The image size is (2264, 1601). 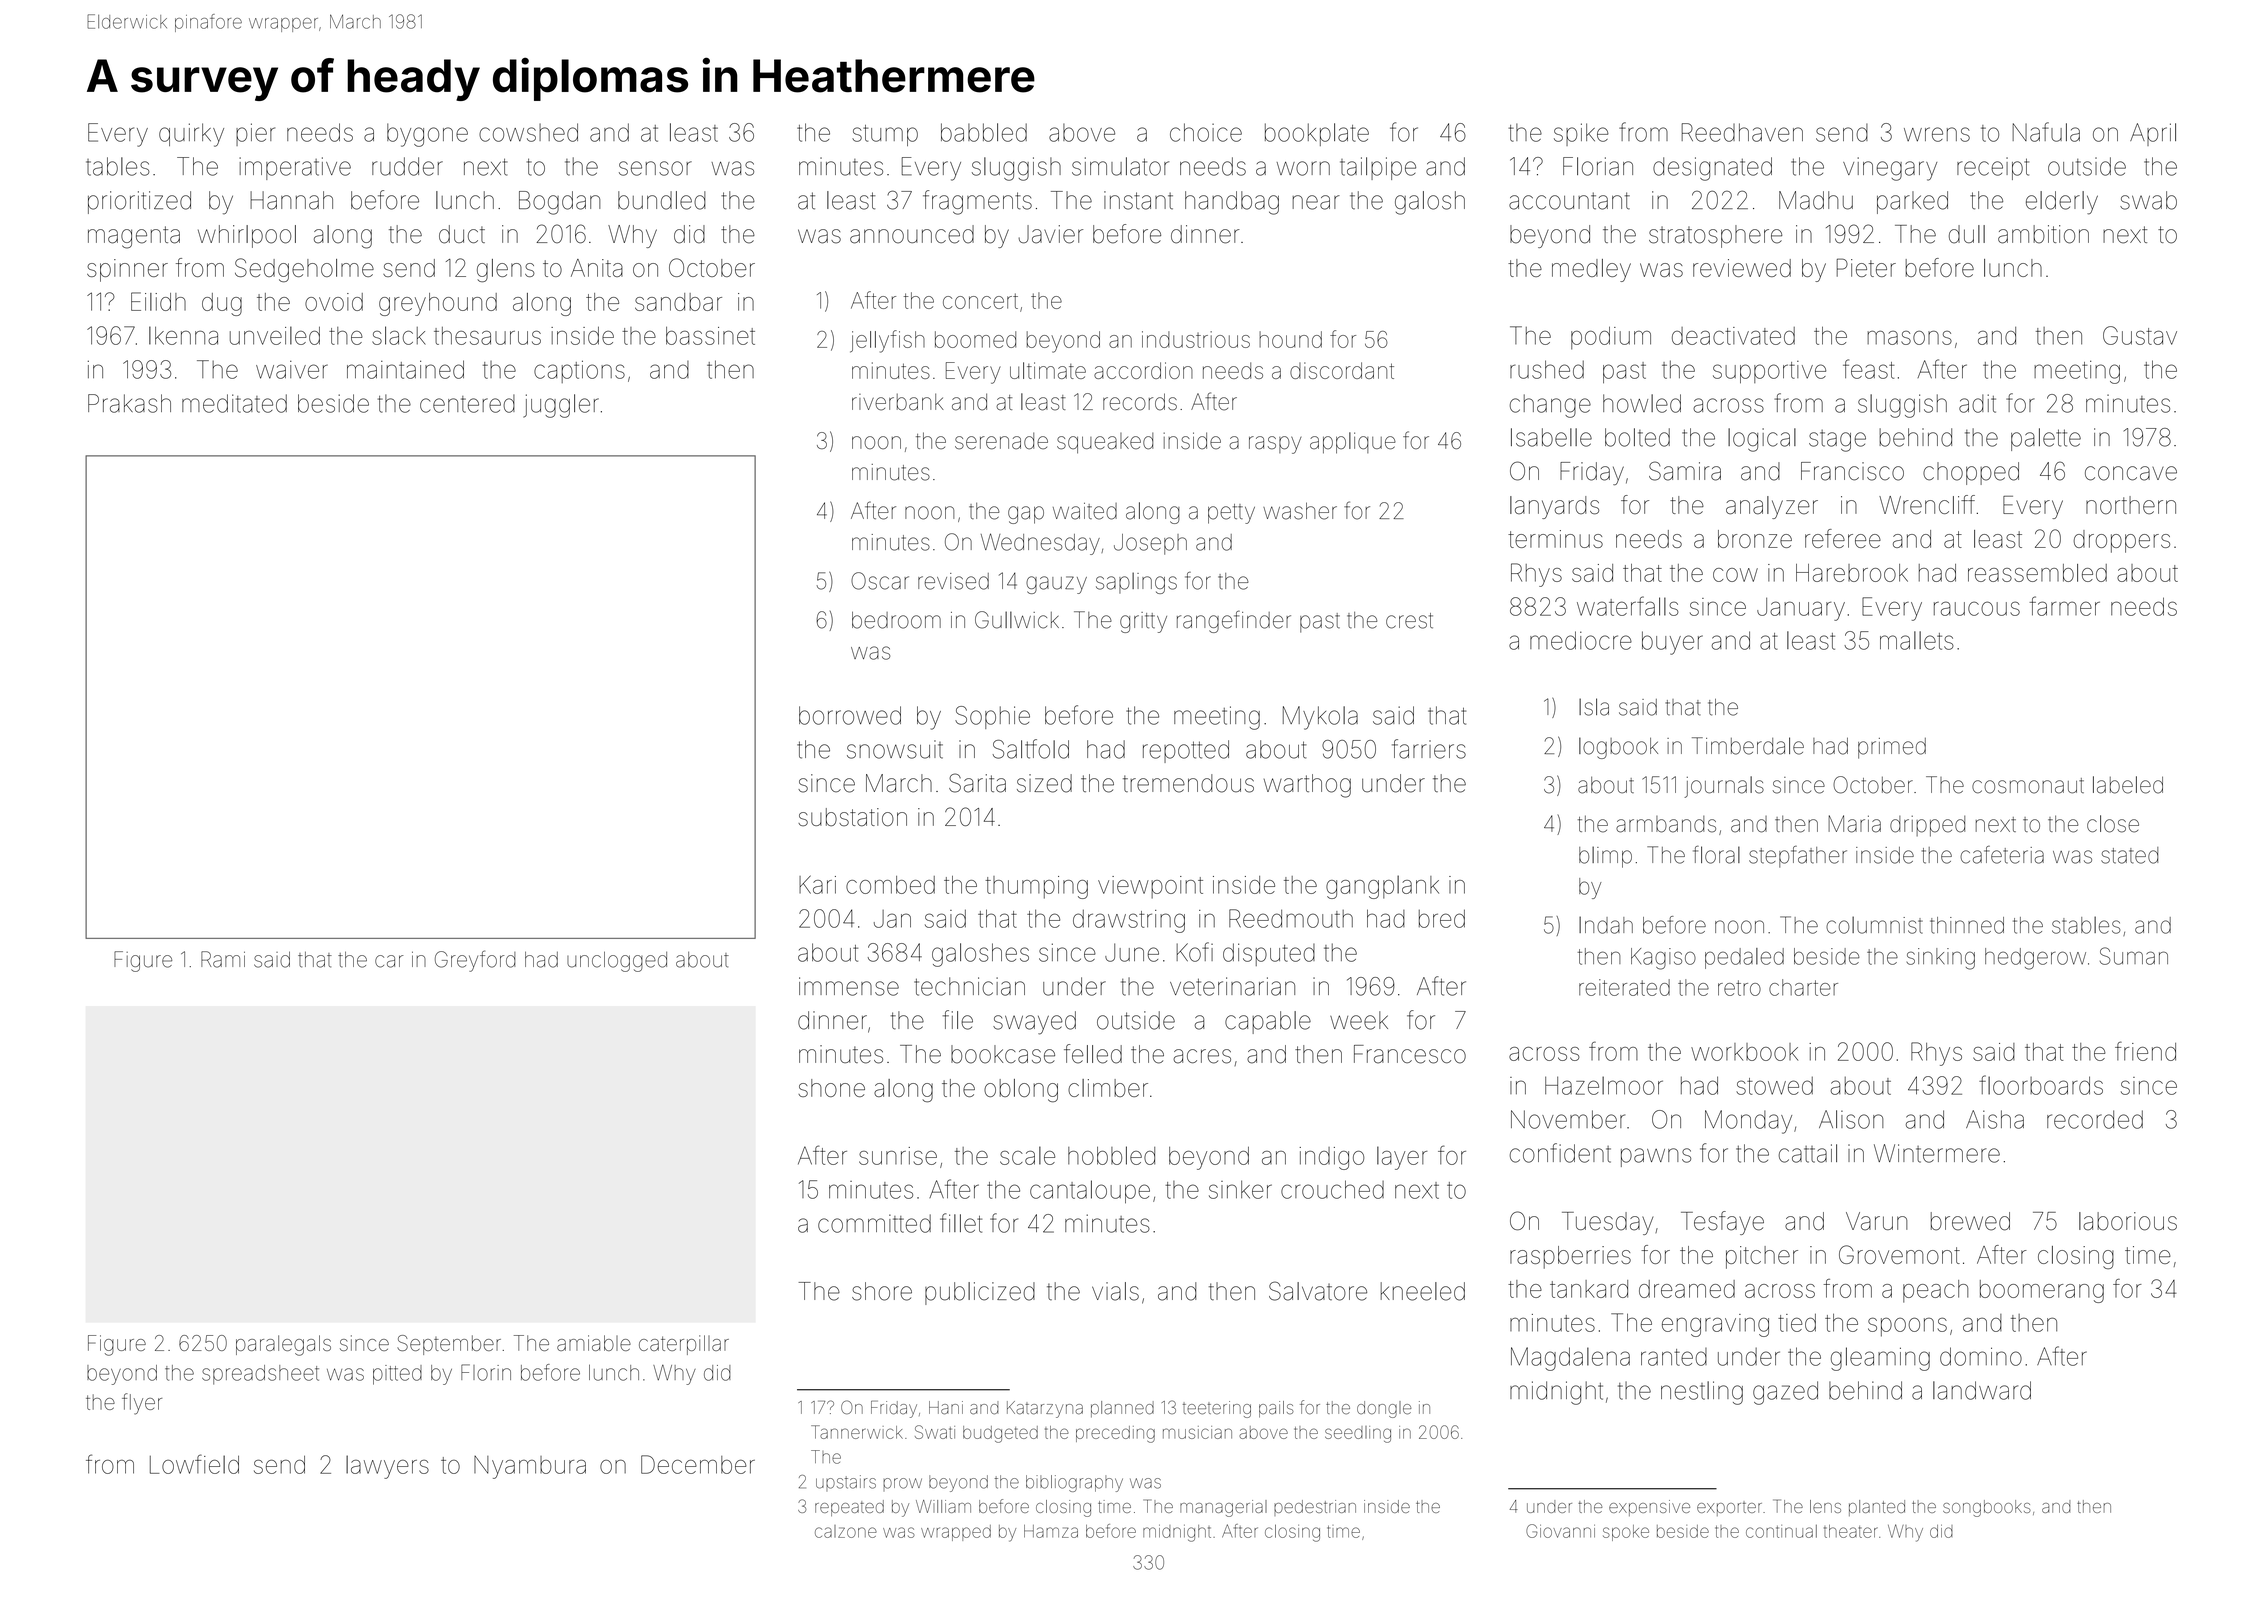 What do you see at coordinates (1206, 132) in the screenshot?
I see `choice` at bounding box center [1206, 132].
